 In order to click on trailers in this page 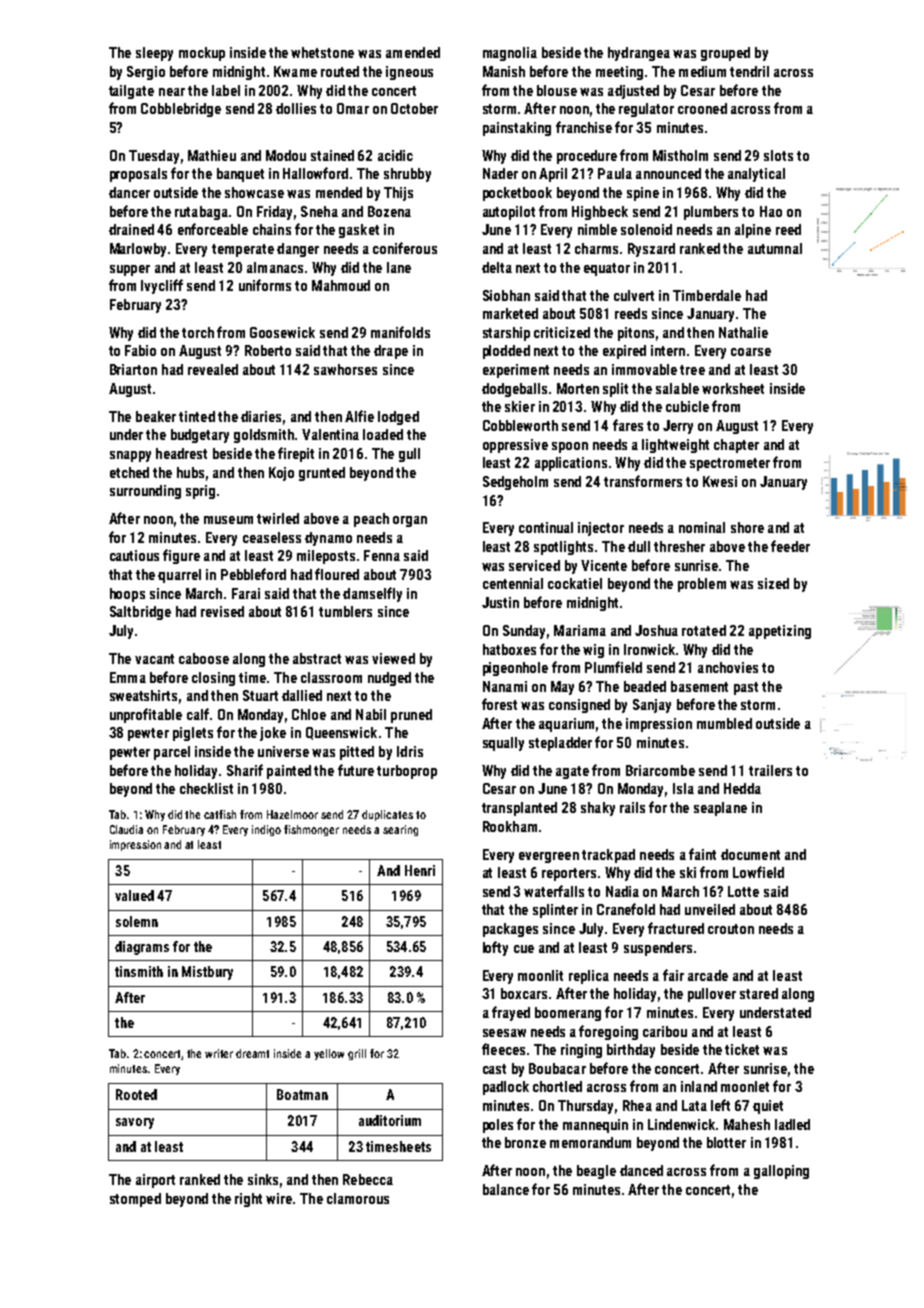, I will do `click(770, 770)`.
